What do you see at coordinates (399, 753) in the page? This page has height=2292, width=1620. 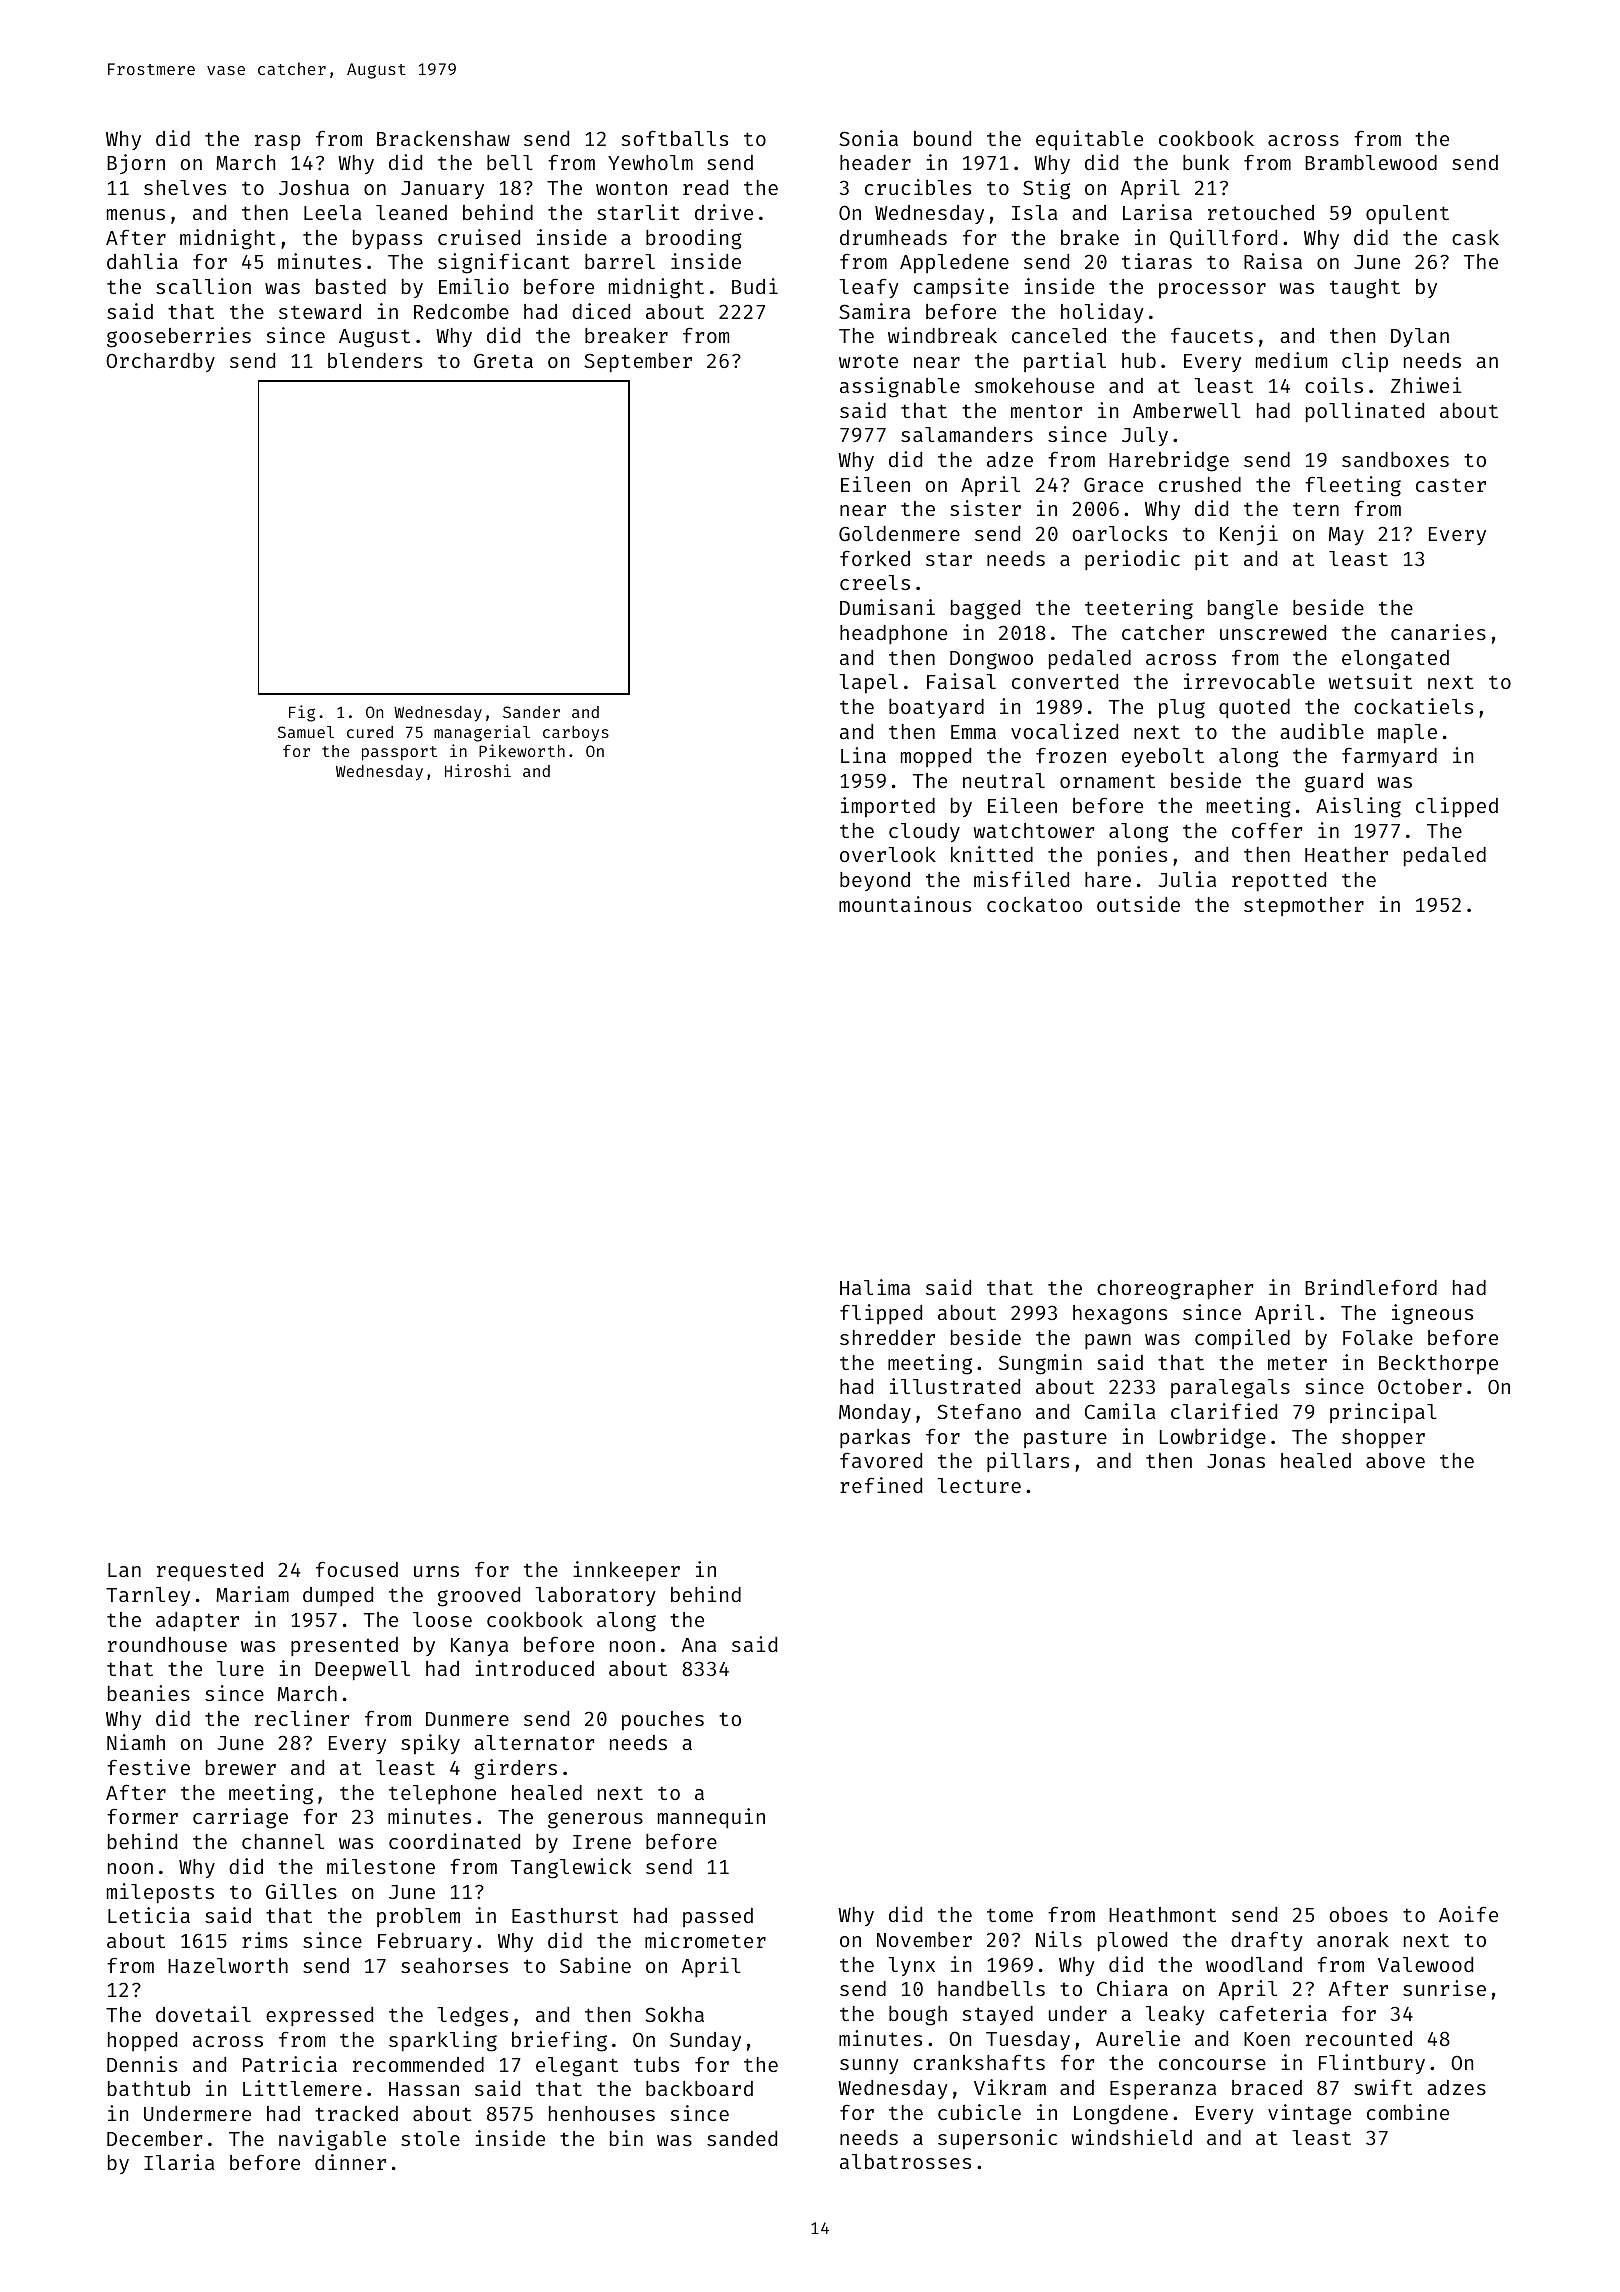 I see `passport` at bounding box center [399, 753].
